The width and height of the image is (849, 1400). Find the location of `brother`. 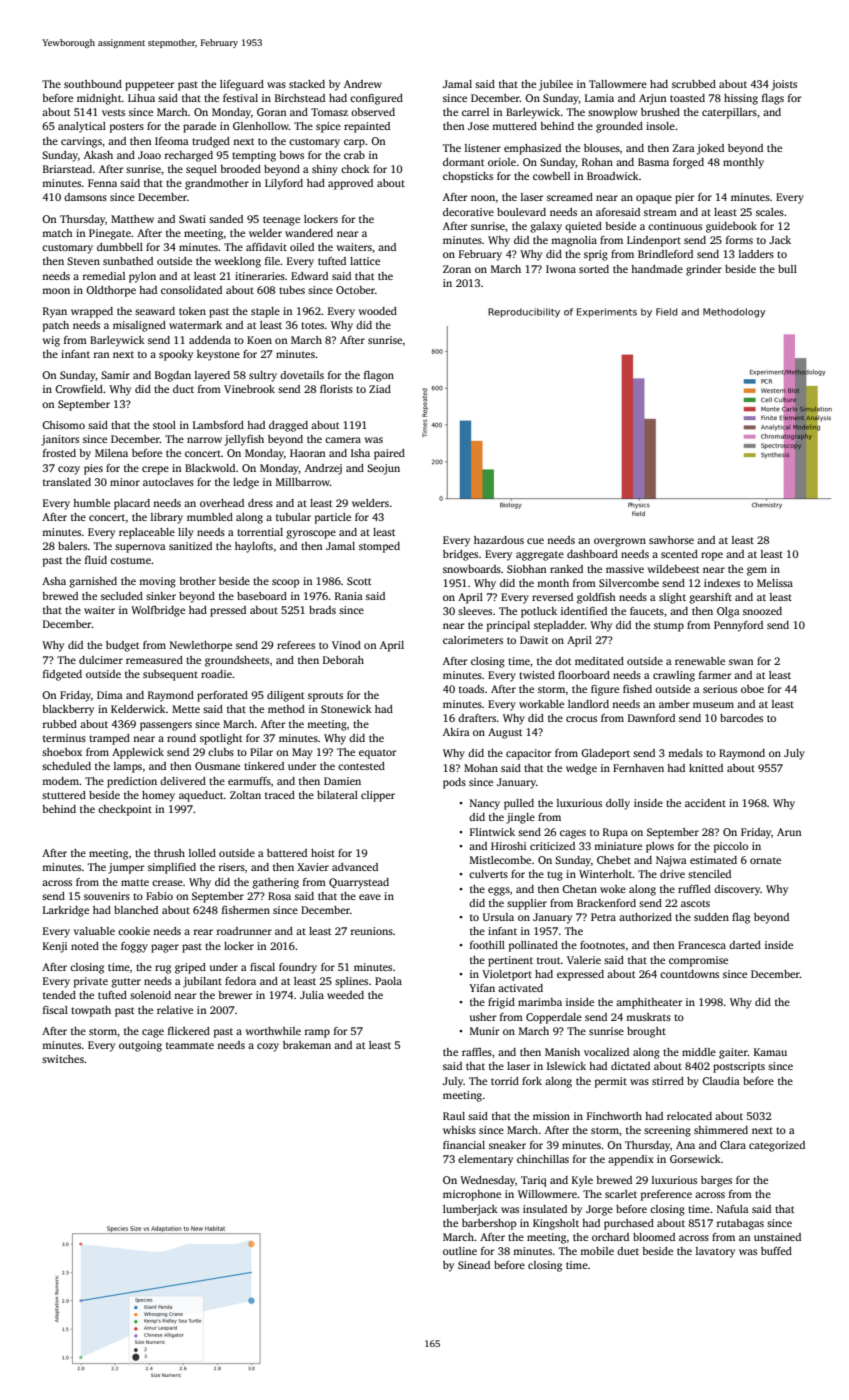

brother is located at coordinates (197, 581).
